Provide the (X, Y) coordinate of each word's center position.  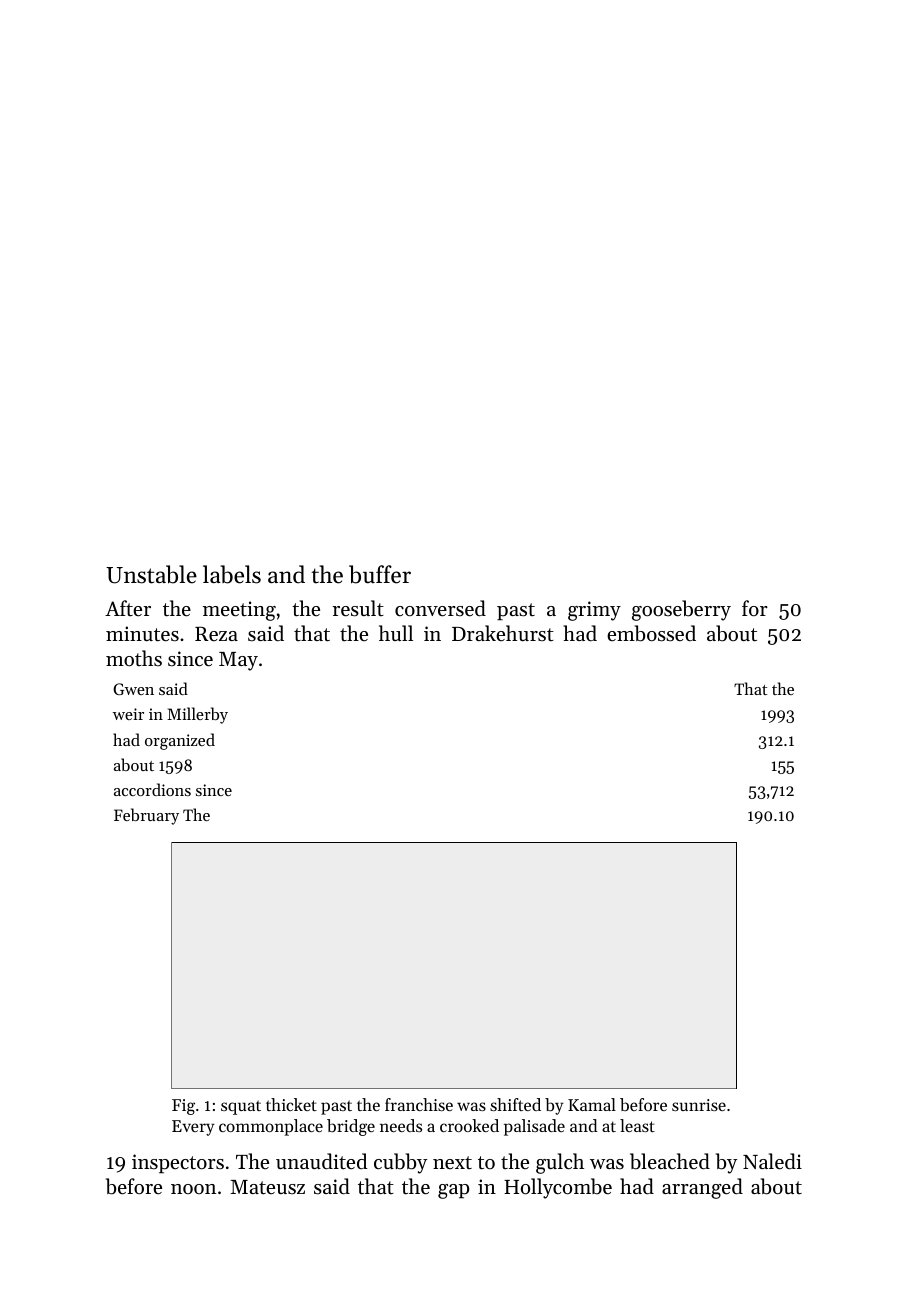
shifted (515, 1104)
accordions (152, 789)
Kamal (592, 1104)
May (238, 661)
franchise (419, 1104)
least (637, 1125)
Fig (183, 1107)
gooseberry (681, 610)
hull (396, 633)
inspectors (178, 1164)
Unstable (151, 574)
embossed (651, 633)
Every (193, 1128)
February (146, 816)
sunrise (699, 1105)
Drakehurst (503, 633)
